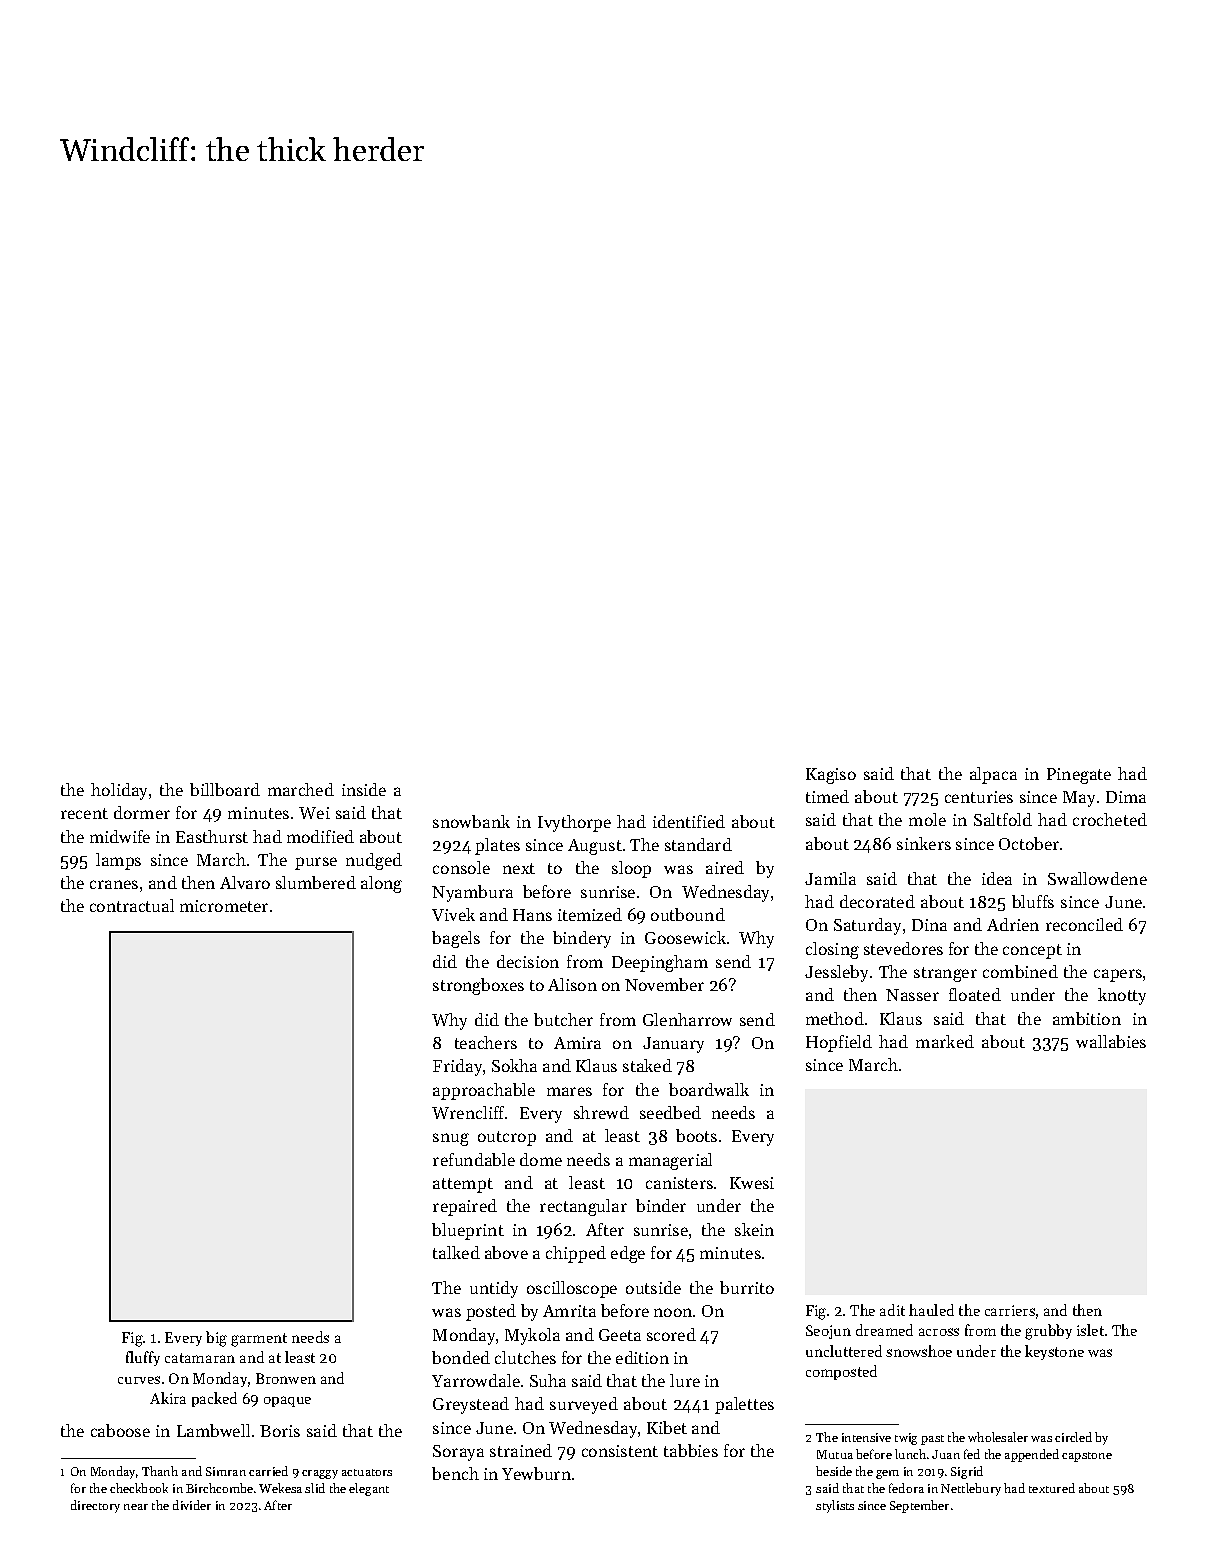 The width and height of the page is (1208, 1563). What do you see at coordinates (1110, 819) in the page?
I see `crocheted` at bounding box center [1110, 819].
